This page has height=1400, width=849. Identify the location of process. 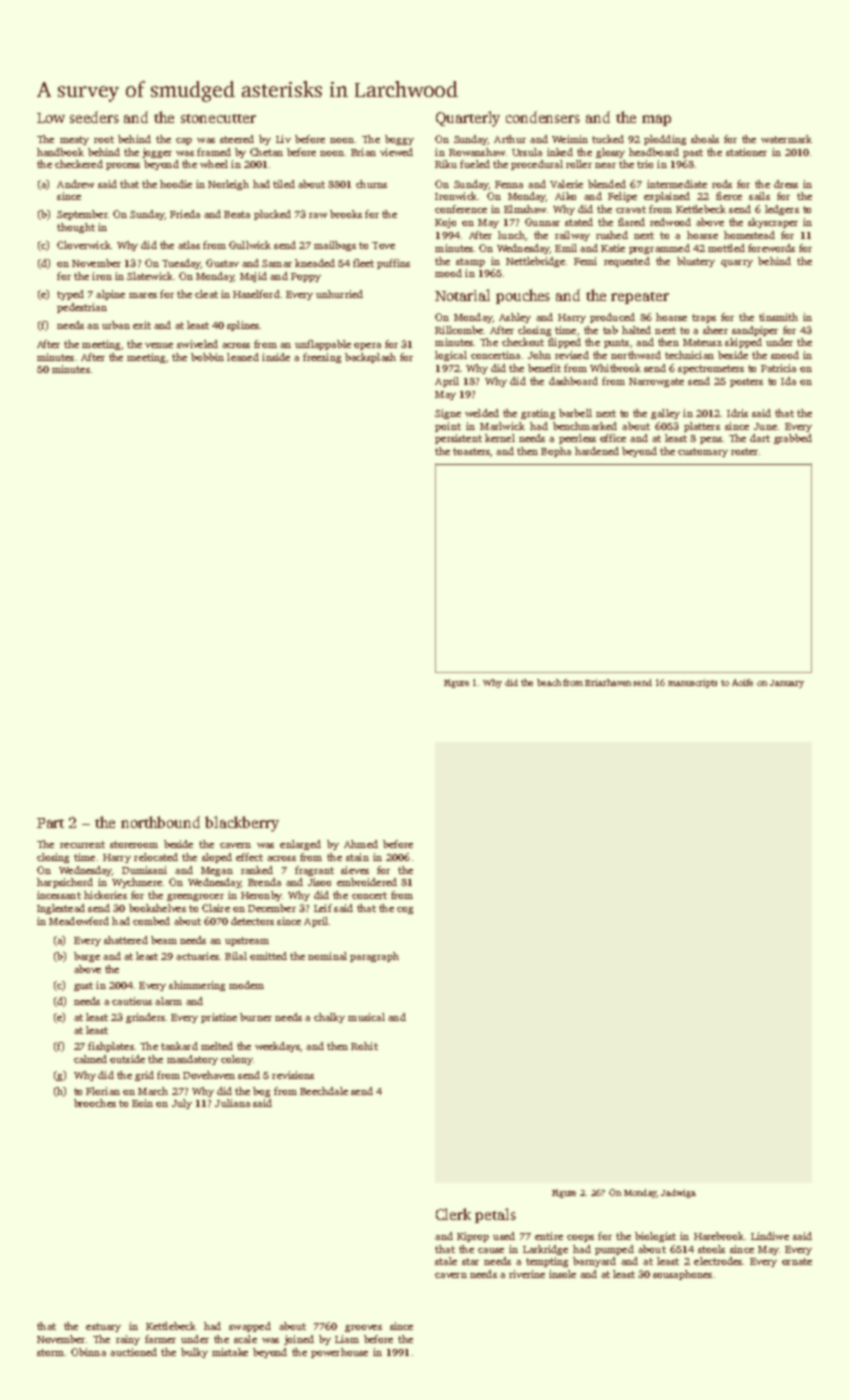
(123, 166).
